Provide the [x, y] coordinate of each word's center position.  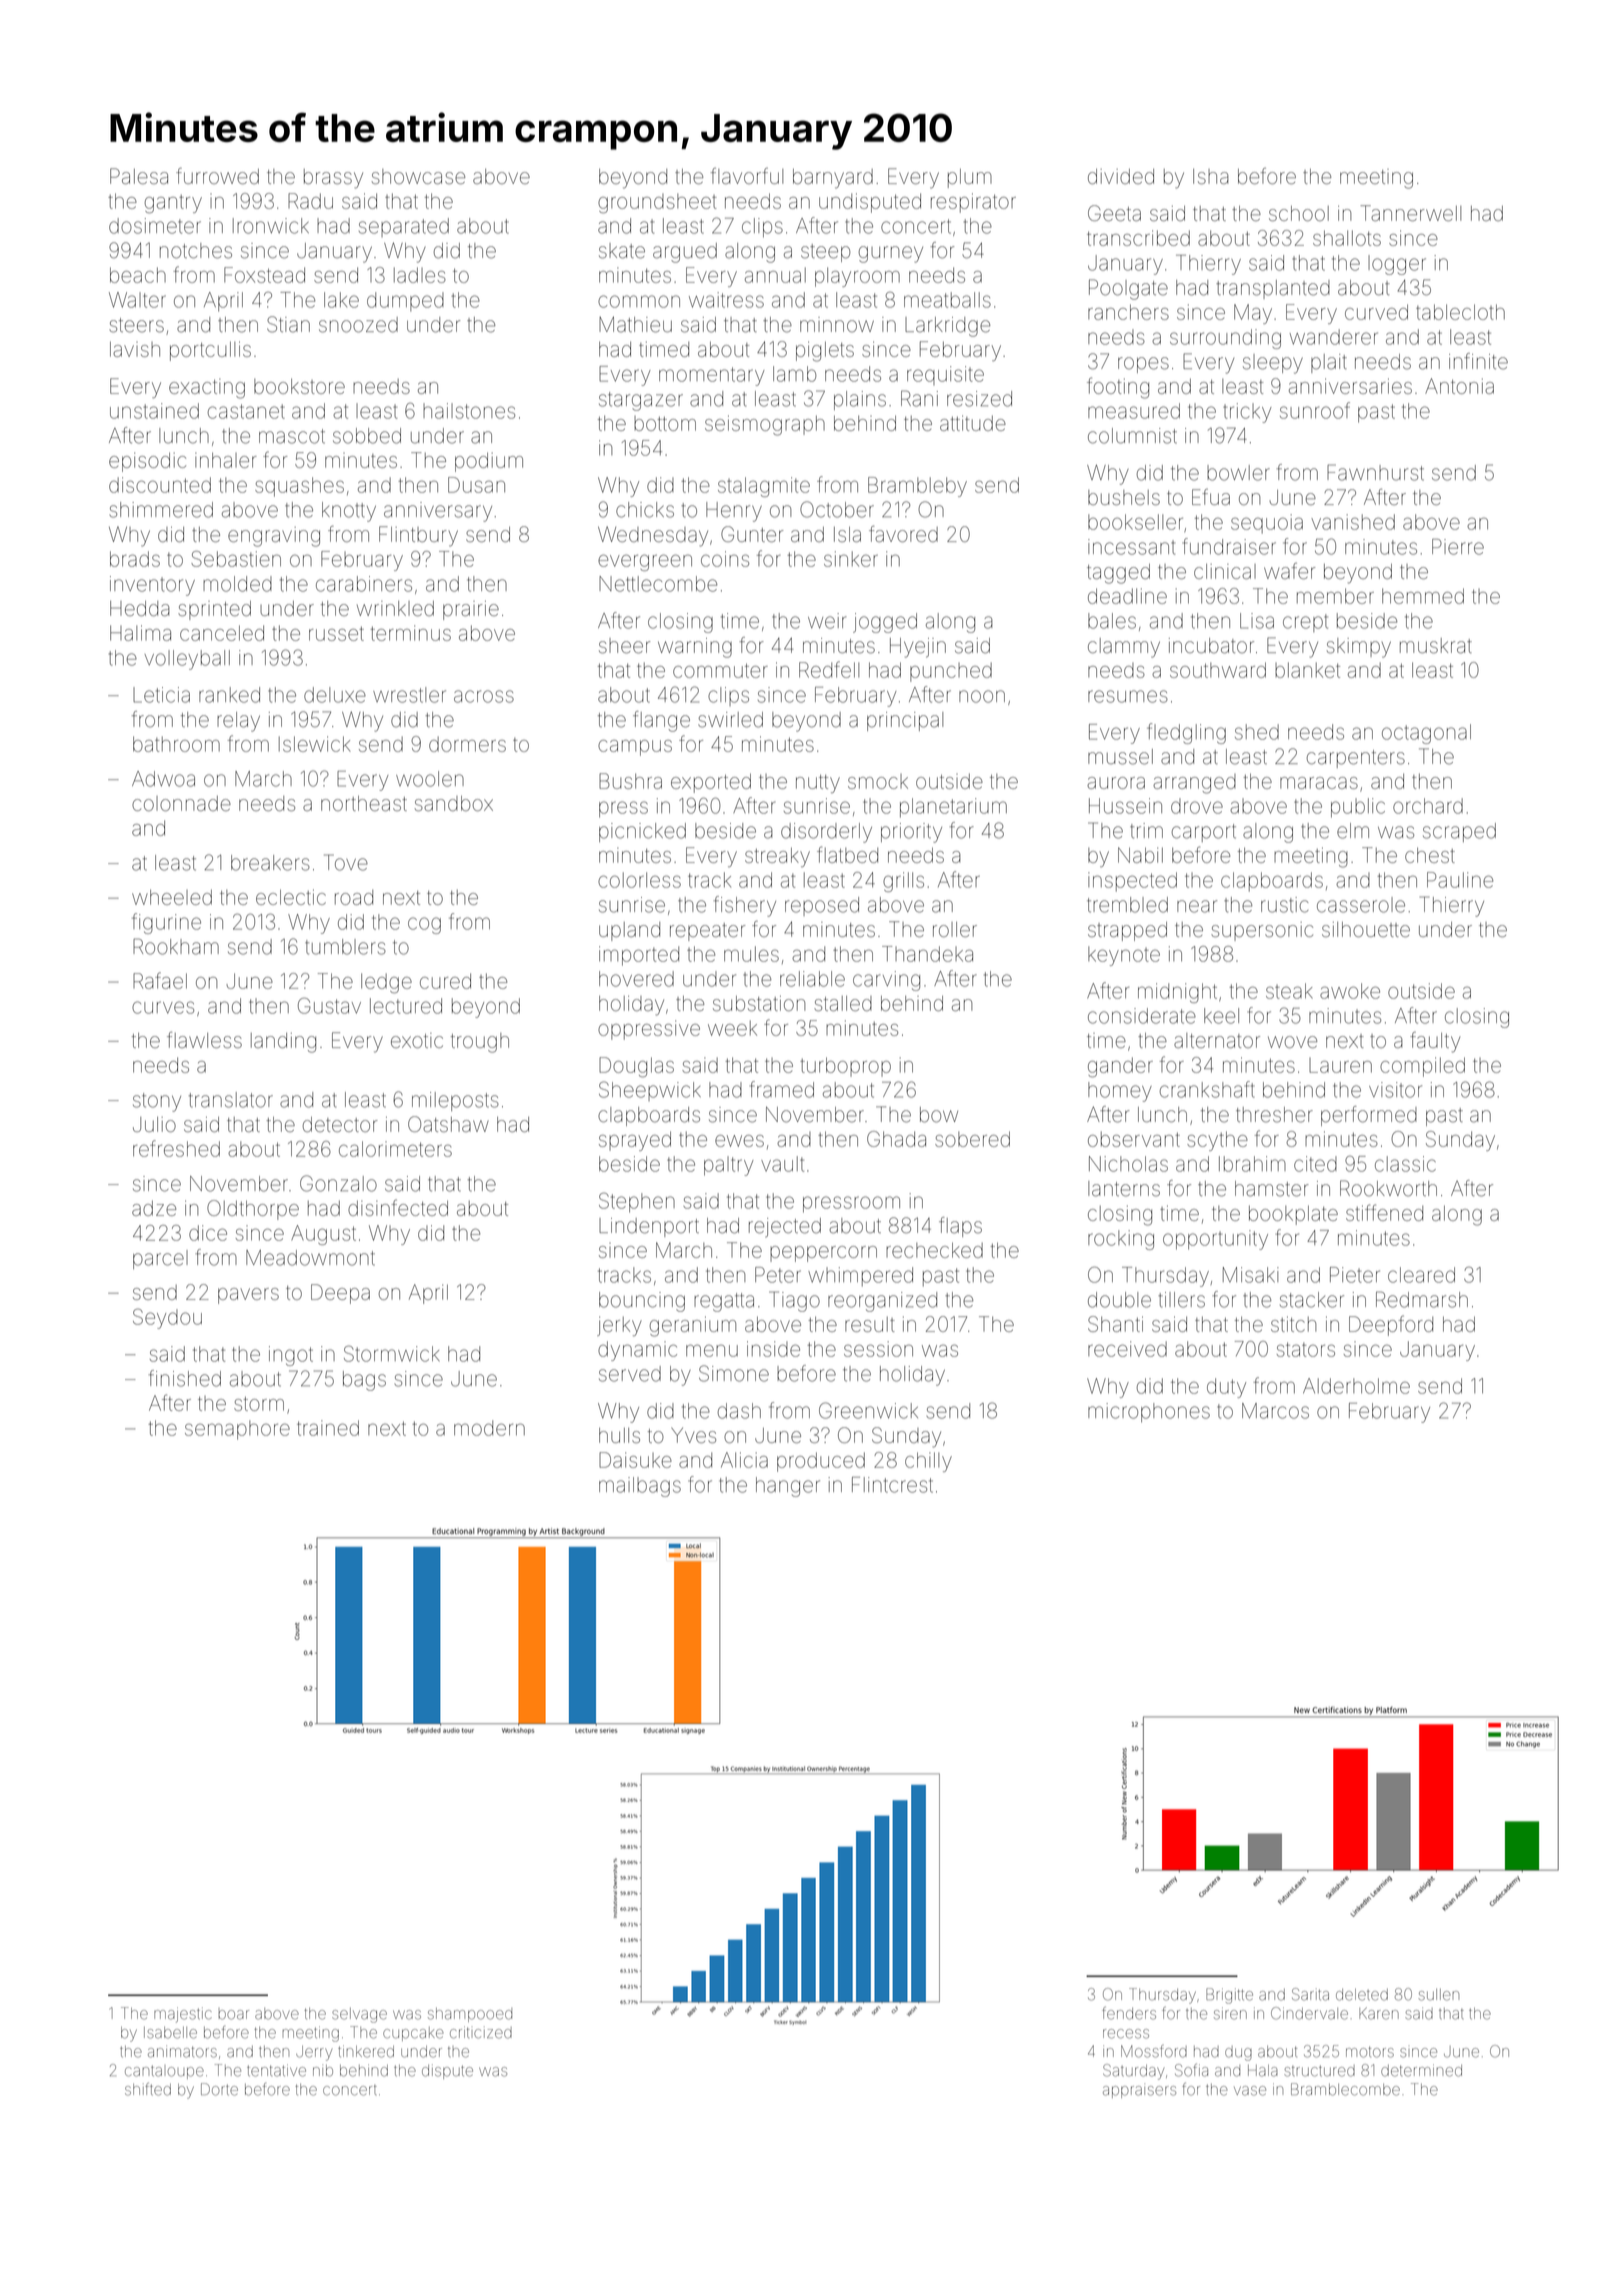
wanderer [1334, 337]
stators [1306, 1349]
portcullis [210, 351]
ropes [1143, 365]
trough [480, 1043]
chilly [928, 1462]
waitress [726, 300]
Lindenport [649, 1227]
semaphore [237, 1430]
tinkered [366, 2051]
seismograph [765, 425]
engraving [274, 537]
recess [1126, 2034]
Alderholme [1356, 1386]
